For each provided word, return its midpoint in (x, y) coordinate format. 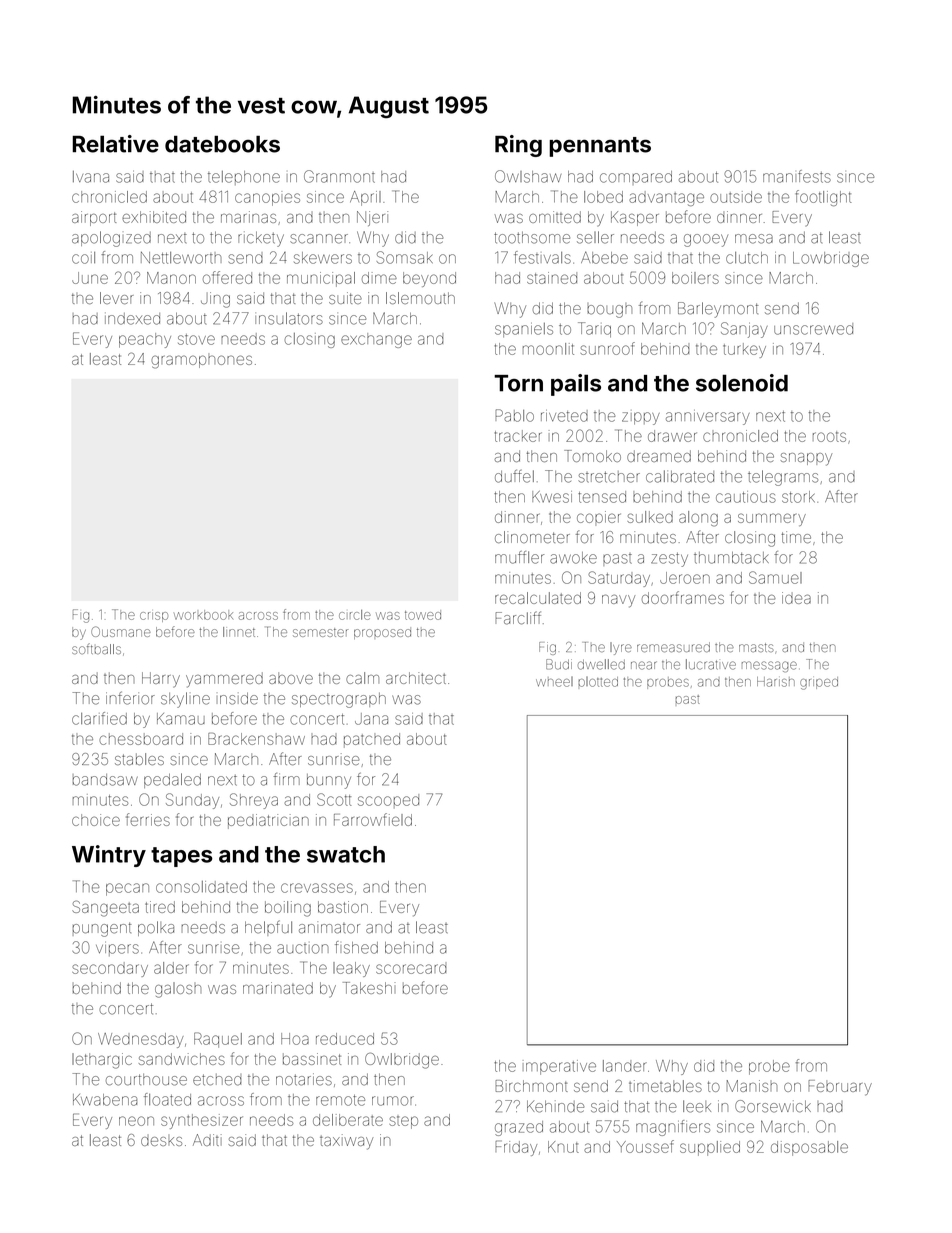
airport (94, 218)
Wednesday (141, 1040)
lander (625, 1066)
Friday (516, 1148)
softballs (96, 648)
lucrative (711, 664)
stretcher (609, 477)
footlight (823, 198)
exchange (376, 340)
